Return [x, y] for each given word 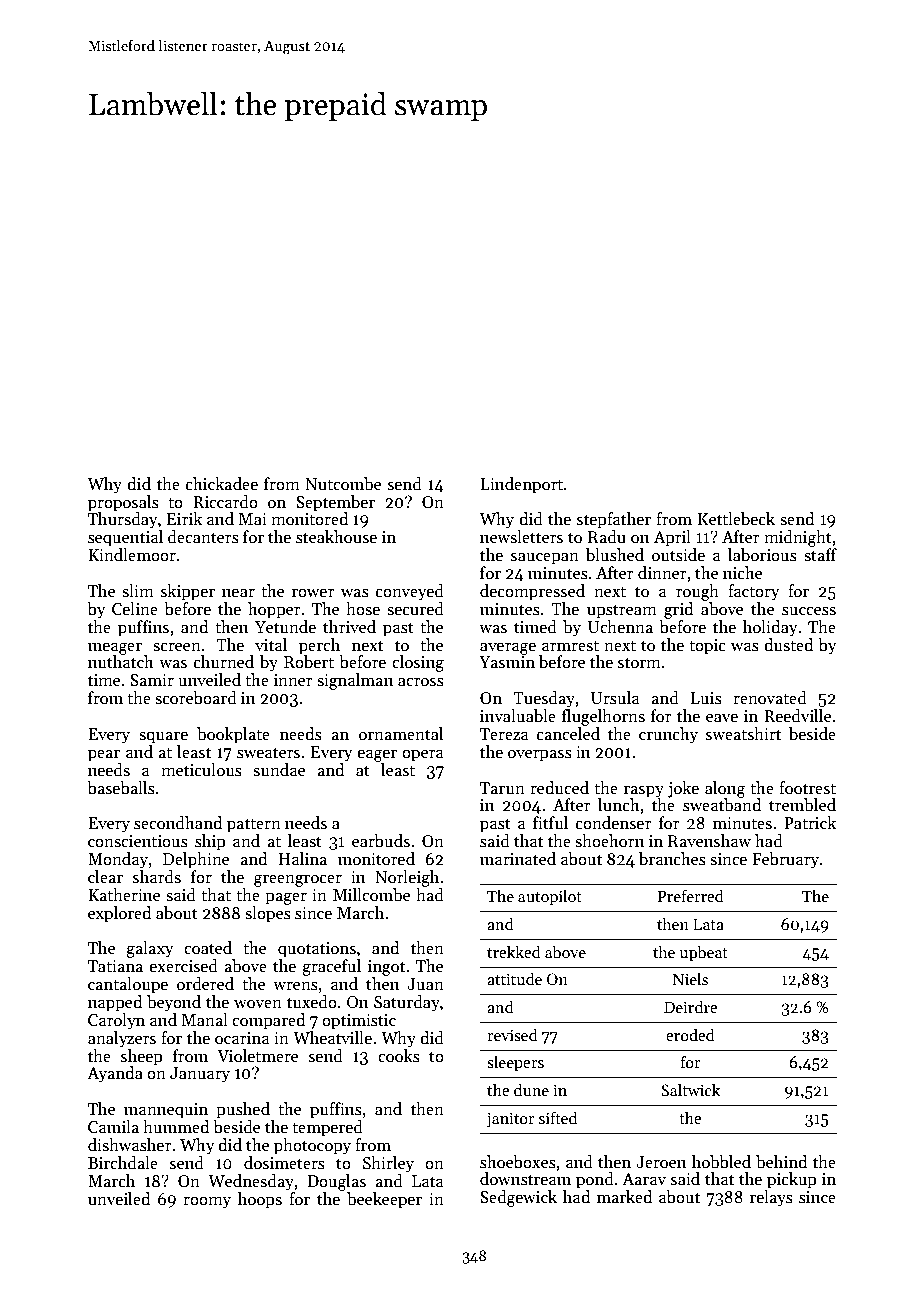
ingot [386, 968]
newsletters [521, 537]
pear [104, 756]
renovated [770, 698]
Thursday [123, 520]
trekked [514, 951]
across [421, 682]
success [809, 611]
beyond [174, 1003]
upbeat [704, 953]
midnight [798, 538]
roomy [207, 1203]
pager [286, 899]
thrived [349, 626]
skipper [188, 592]
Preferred [691, 895]
